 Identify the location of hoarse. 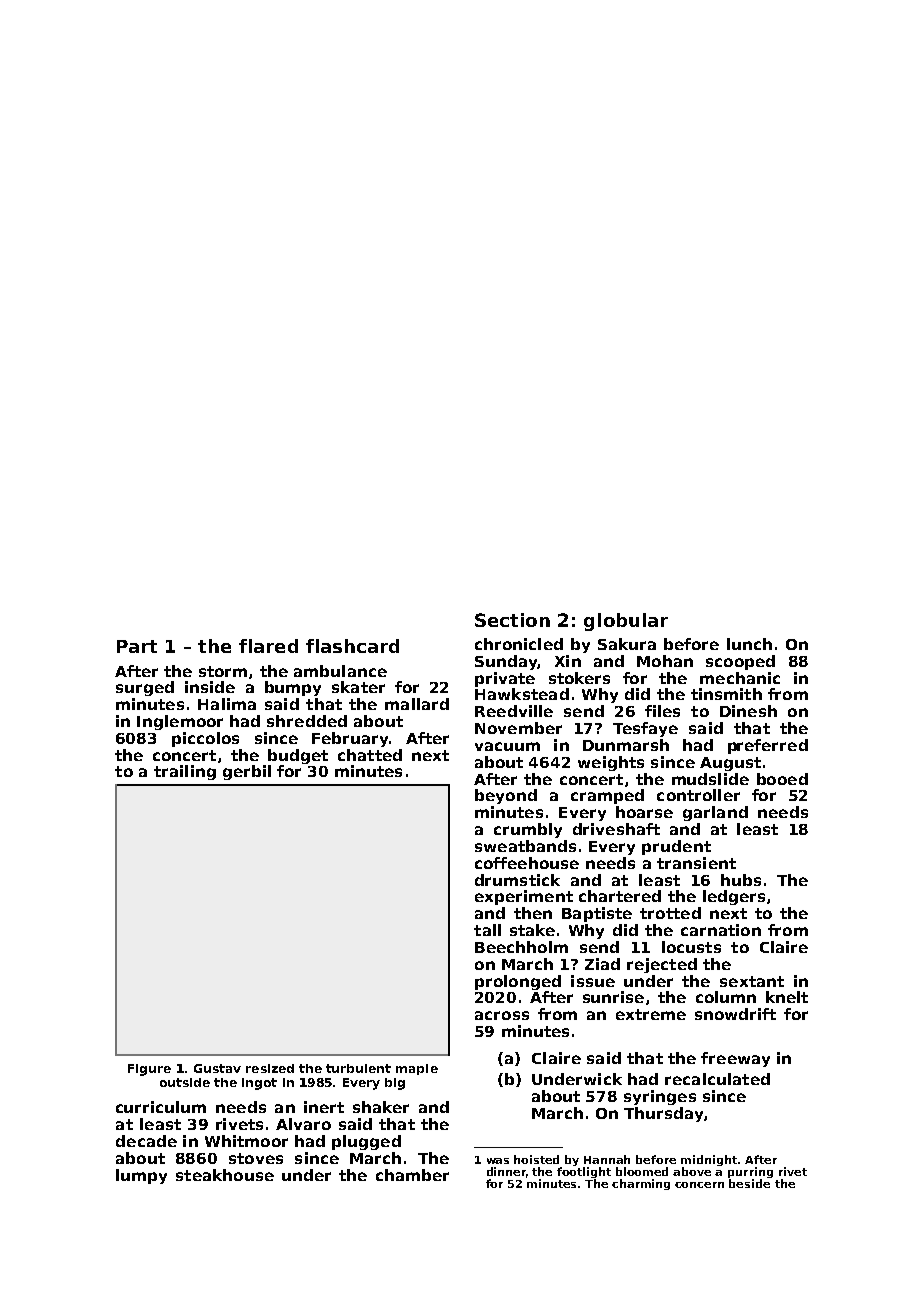
(644, 812).
